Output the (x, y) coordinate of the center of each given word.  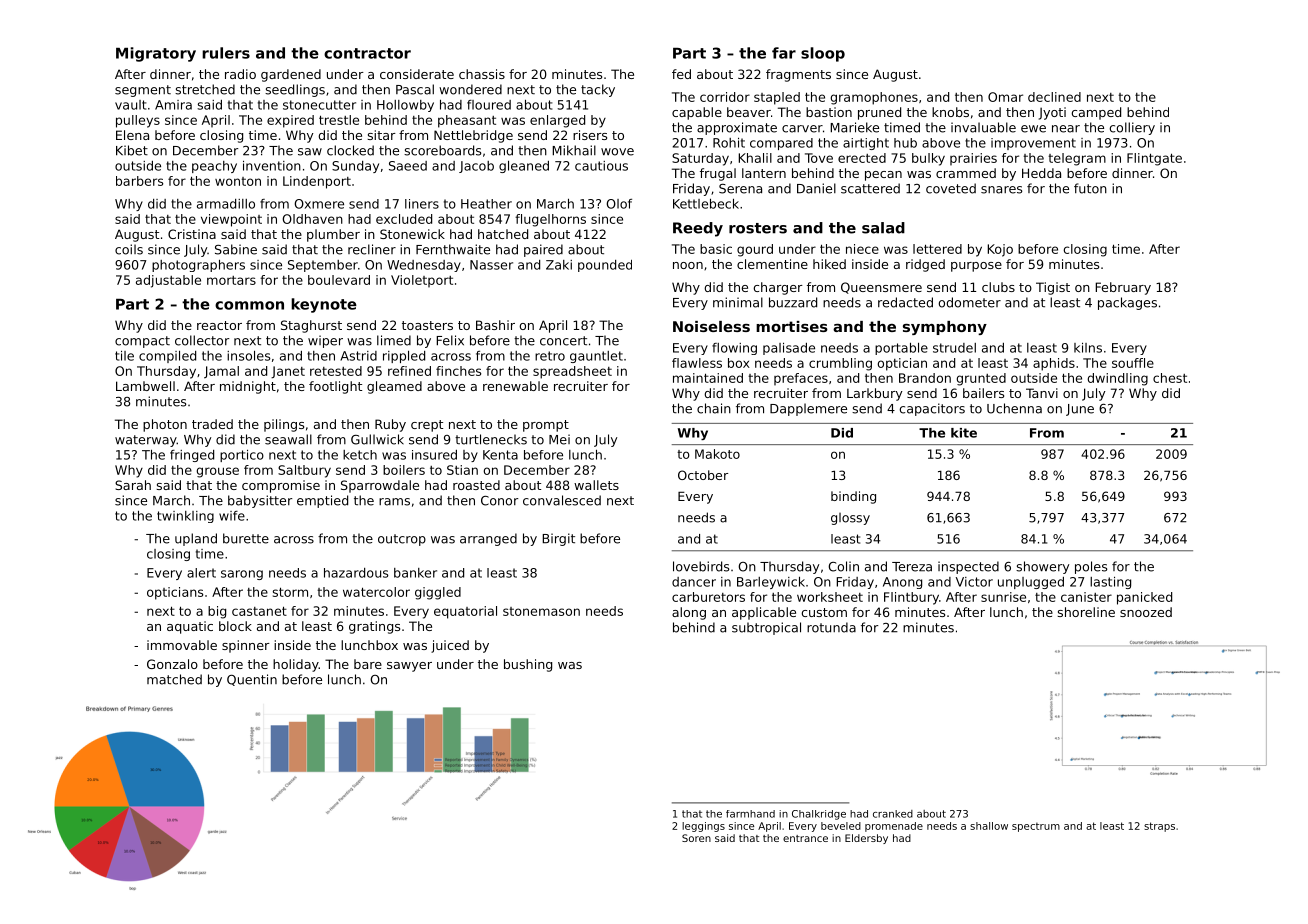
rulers (226, 53)
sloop (823, 54)
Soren (696, 838)
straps (1159, 827)
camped (1096, 113)
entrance (805, 838)
